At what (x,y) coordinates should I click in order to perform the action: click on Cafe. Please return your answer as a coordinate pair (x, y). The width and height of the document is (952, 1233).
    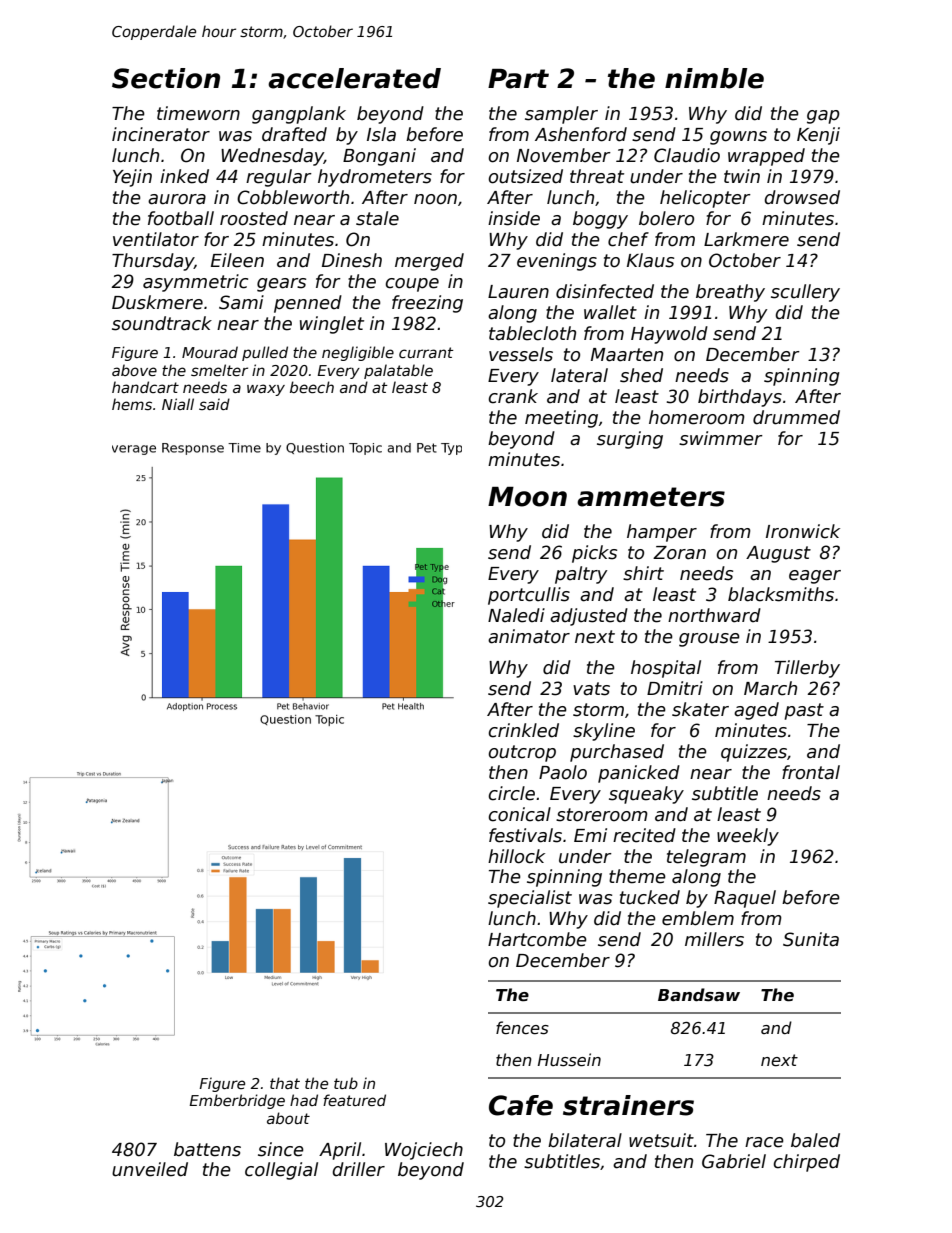
    Looking at the image, I should click on (521, 1105).
